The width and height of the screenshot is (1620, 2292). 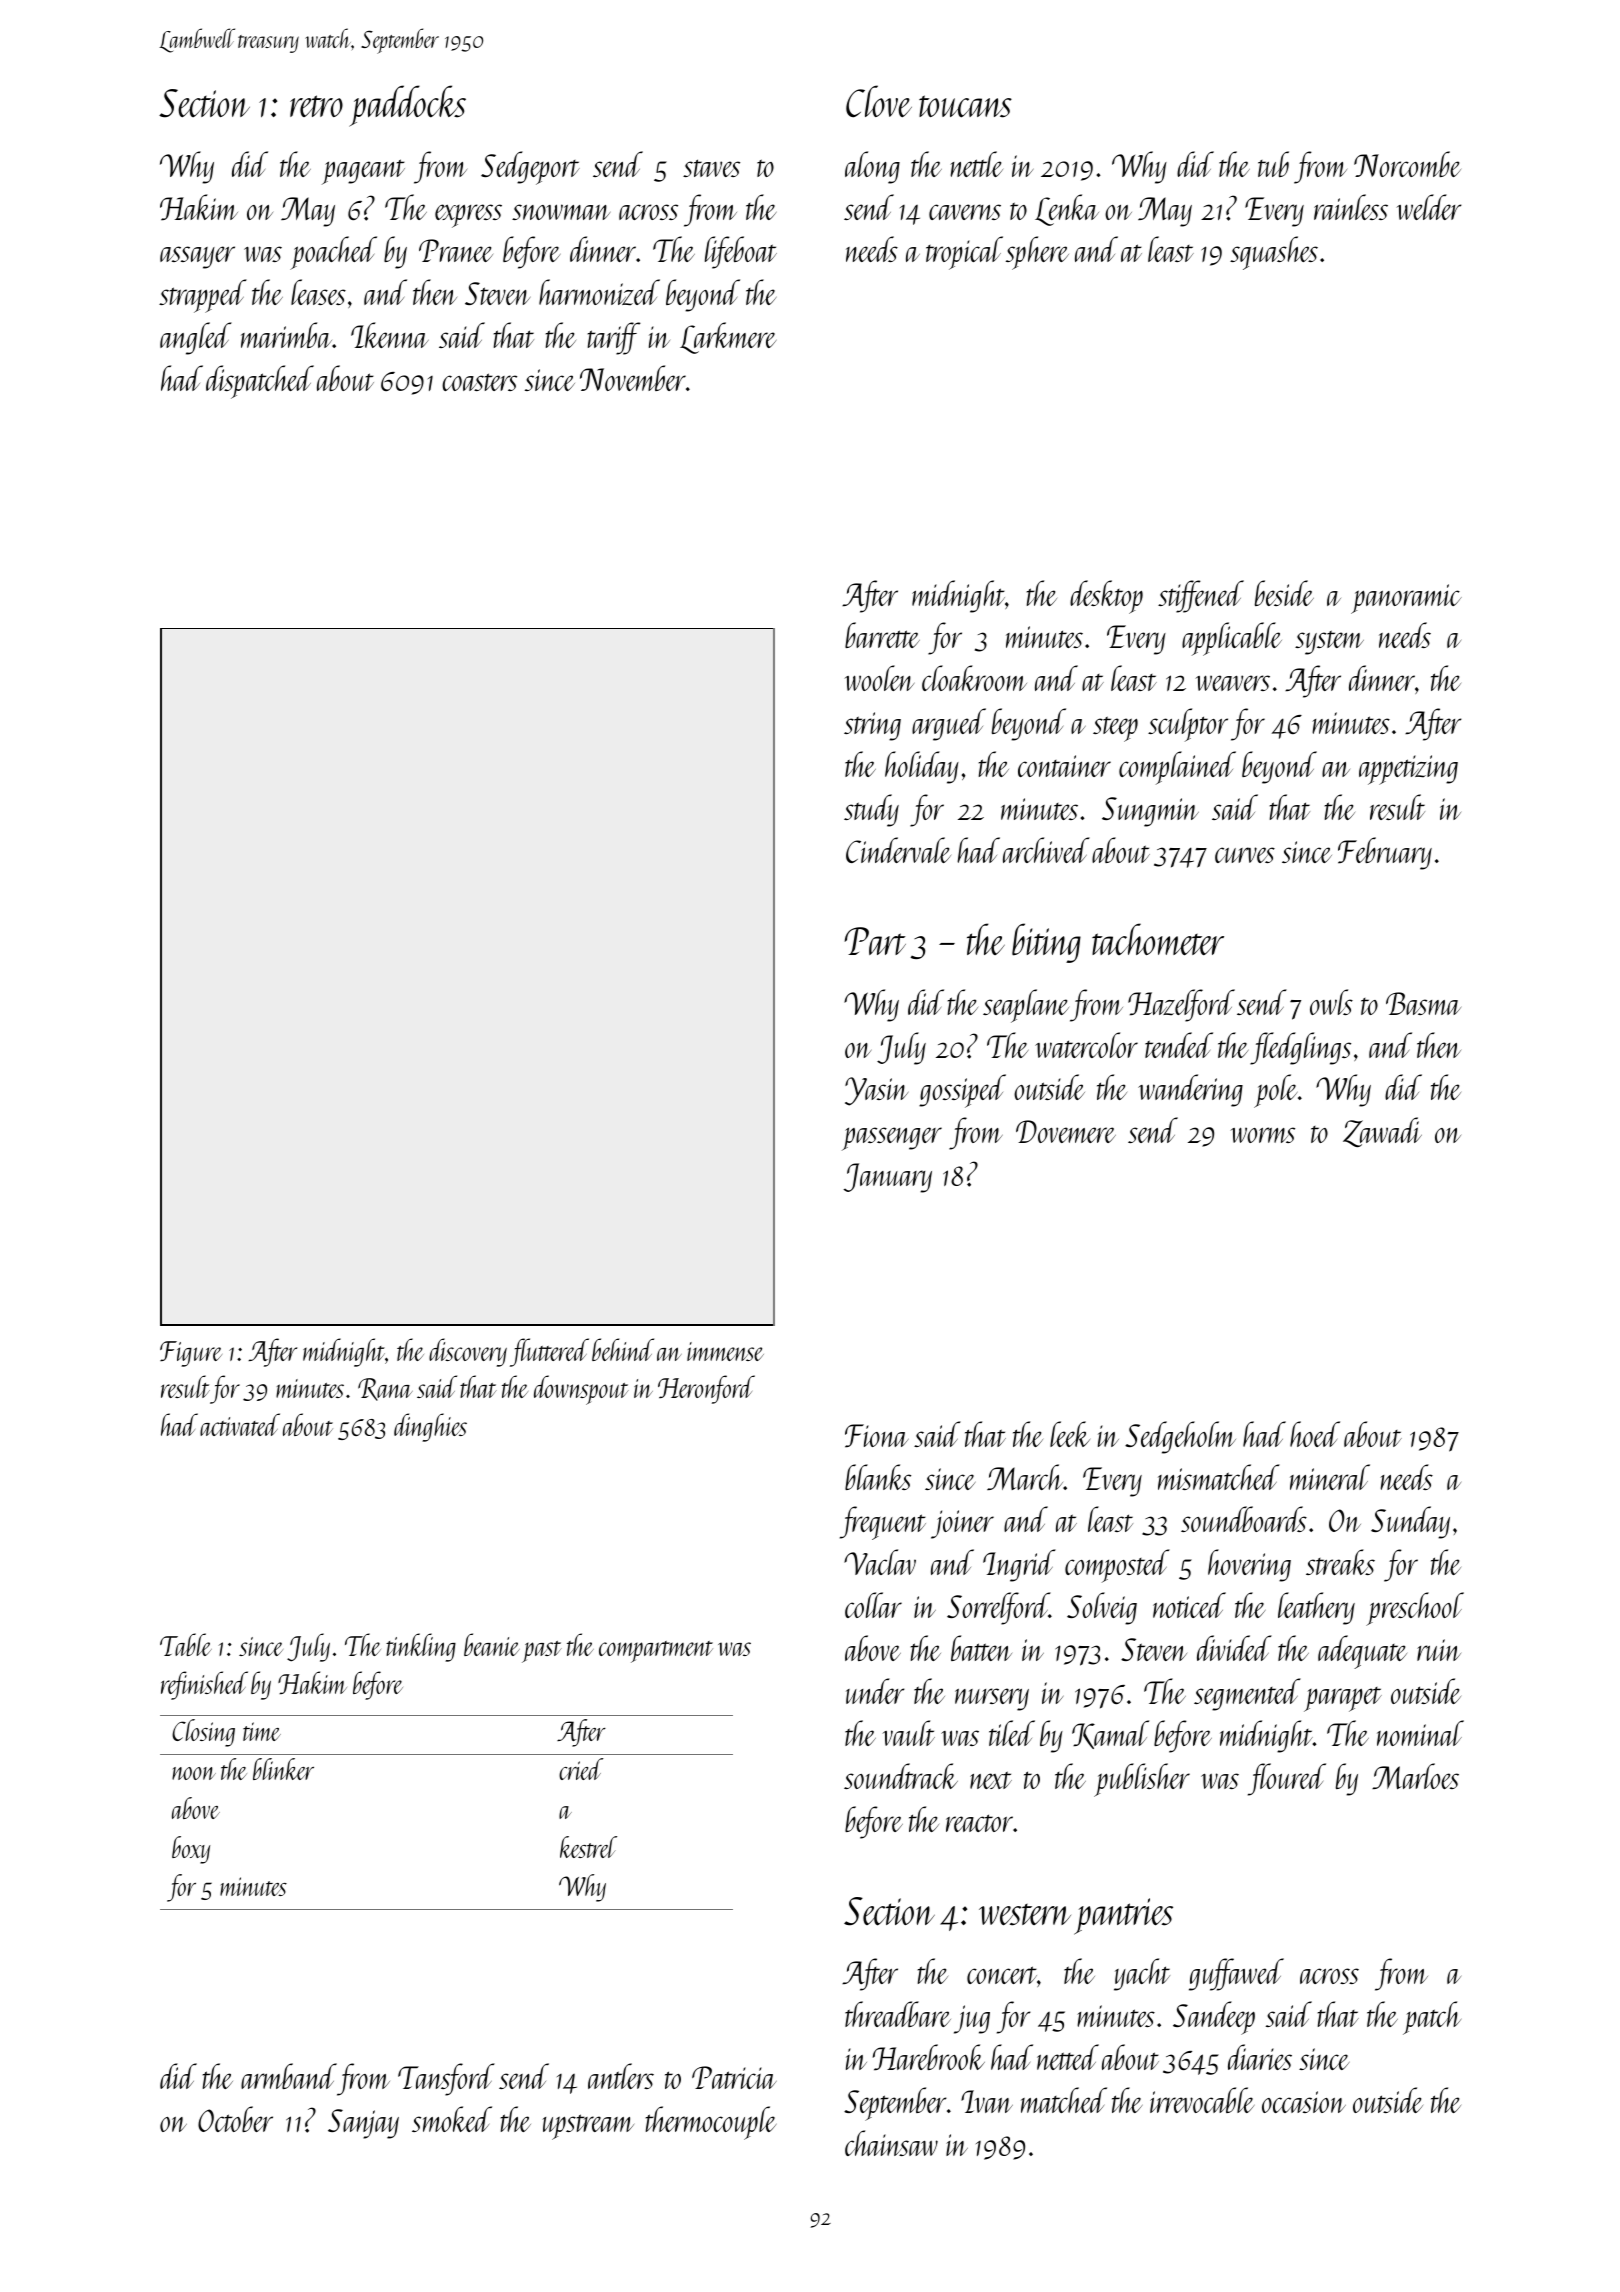 I want to click on Sanjay, so click(x=363, y=2124).
